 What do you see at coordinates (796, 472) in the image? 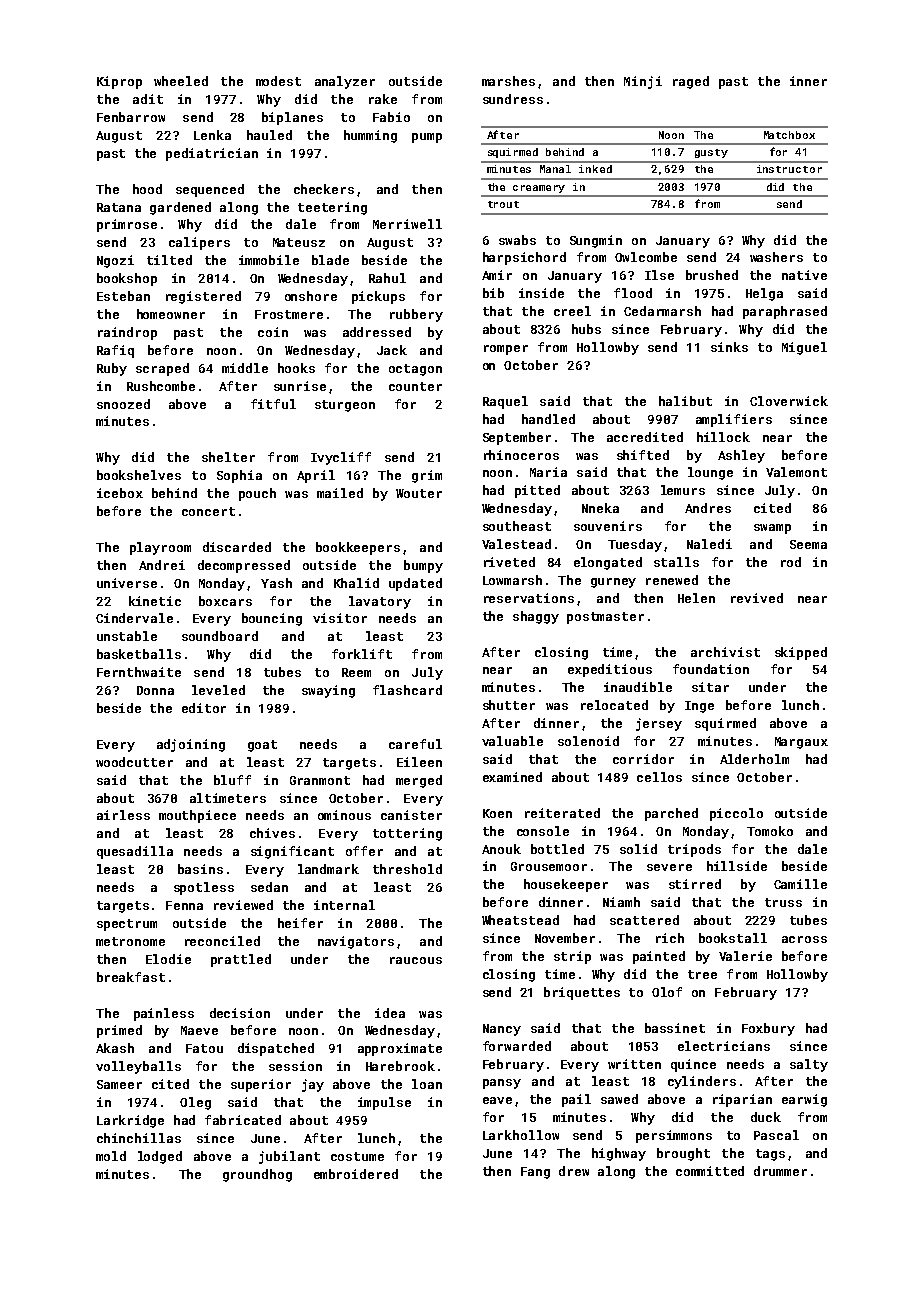
I see `Valemont` at bounding box center [796, 472].
